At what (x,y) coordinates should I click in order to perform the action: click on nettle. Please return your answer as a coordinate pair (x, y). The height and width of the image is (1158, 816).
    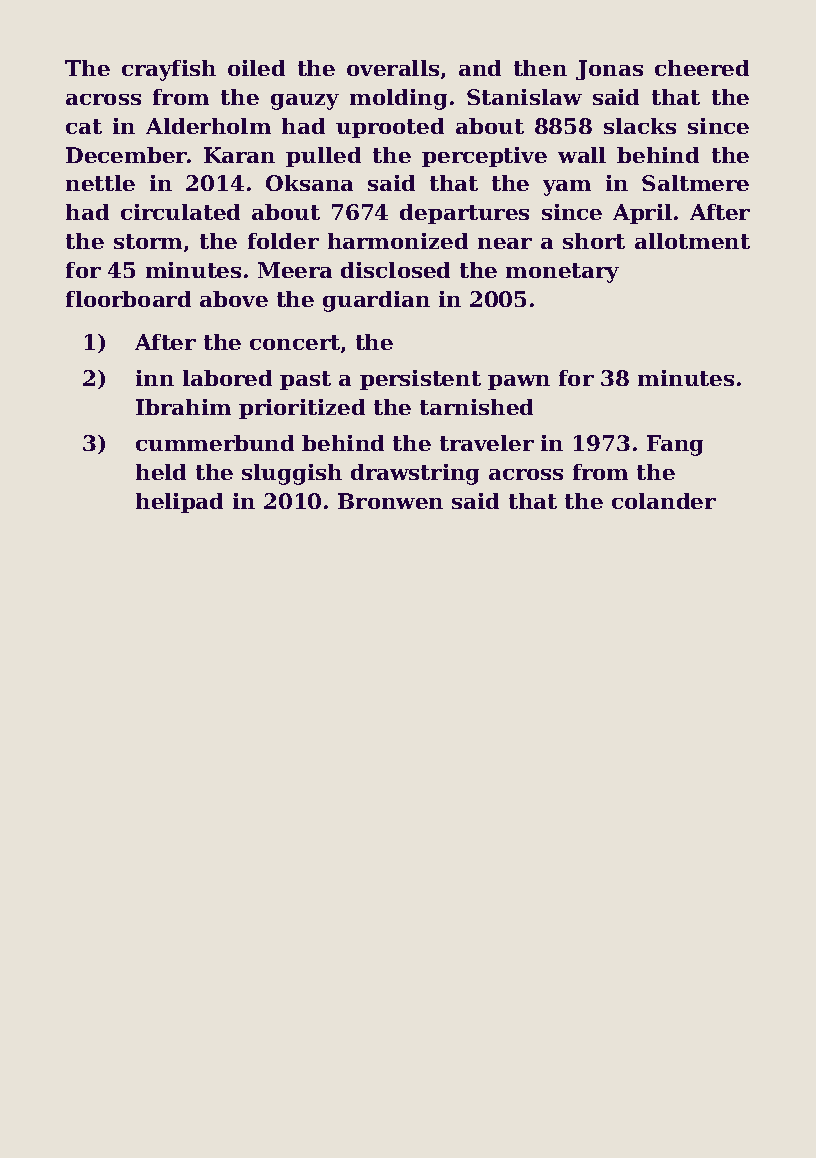
    Looking at the image, I should click on (100, 183).
